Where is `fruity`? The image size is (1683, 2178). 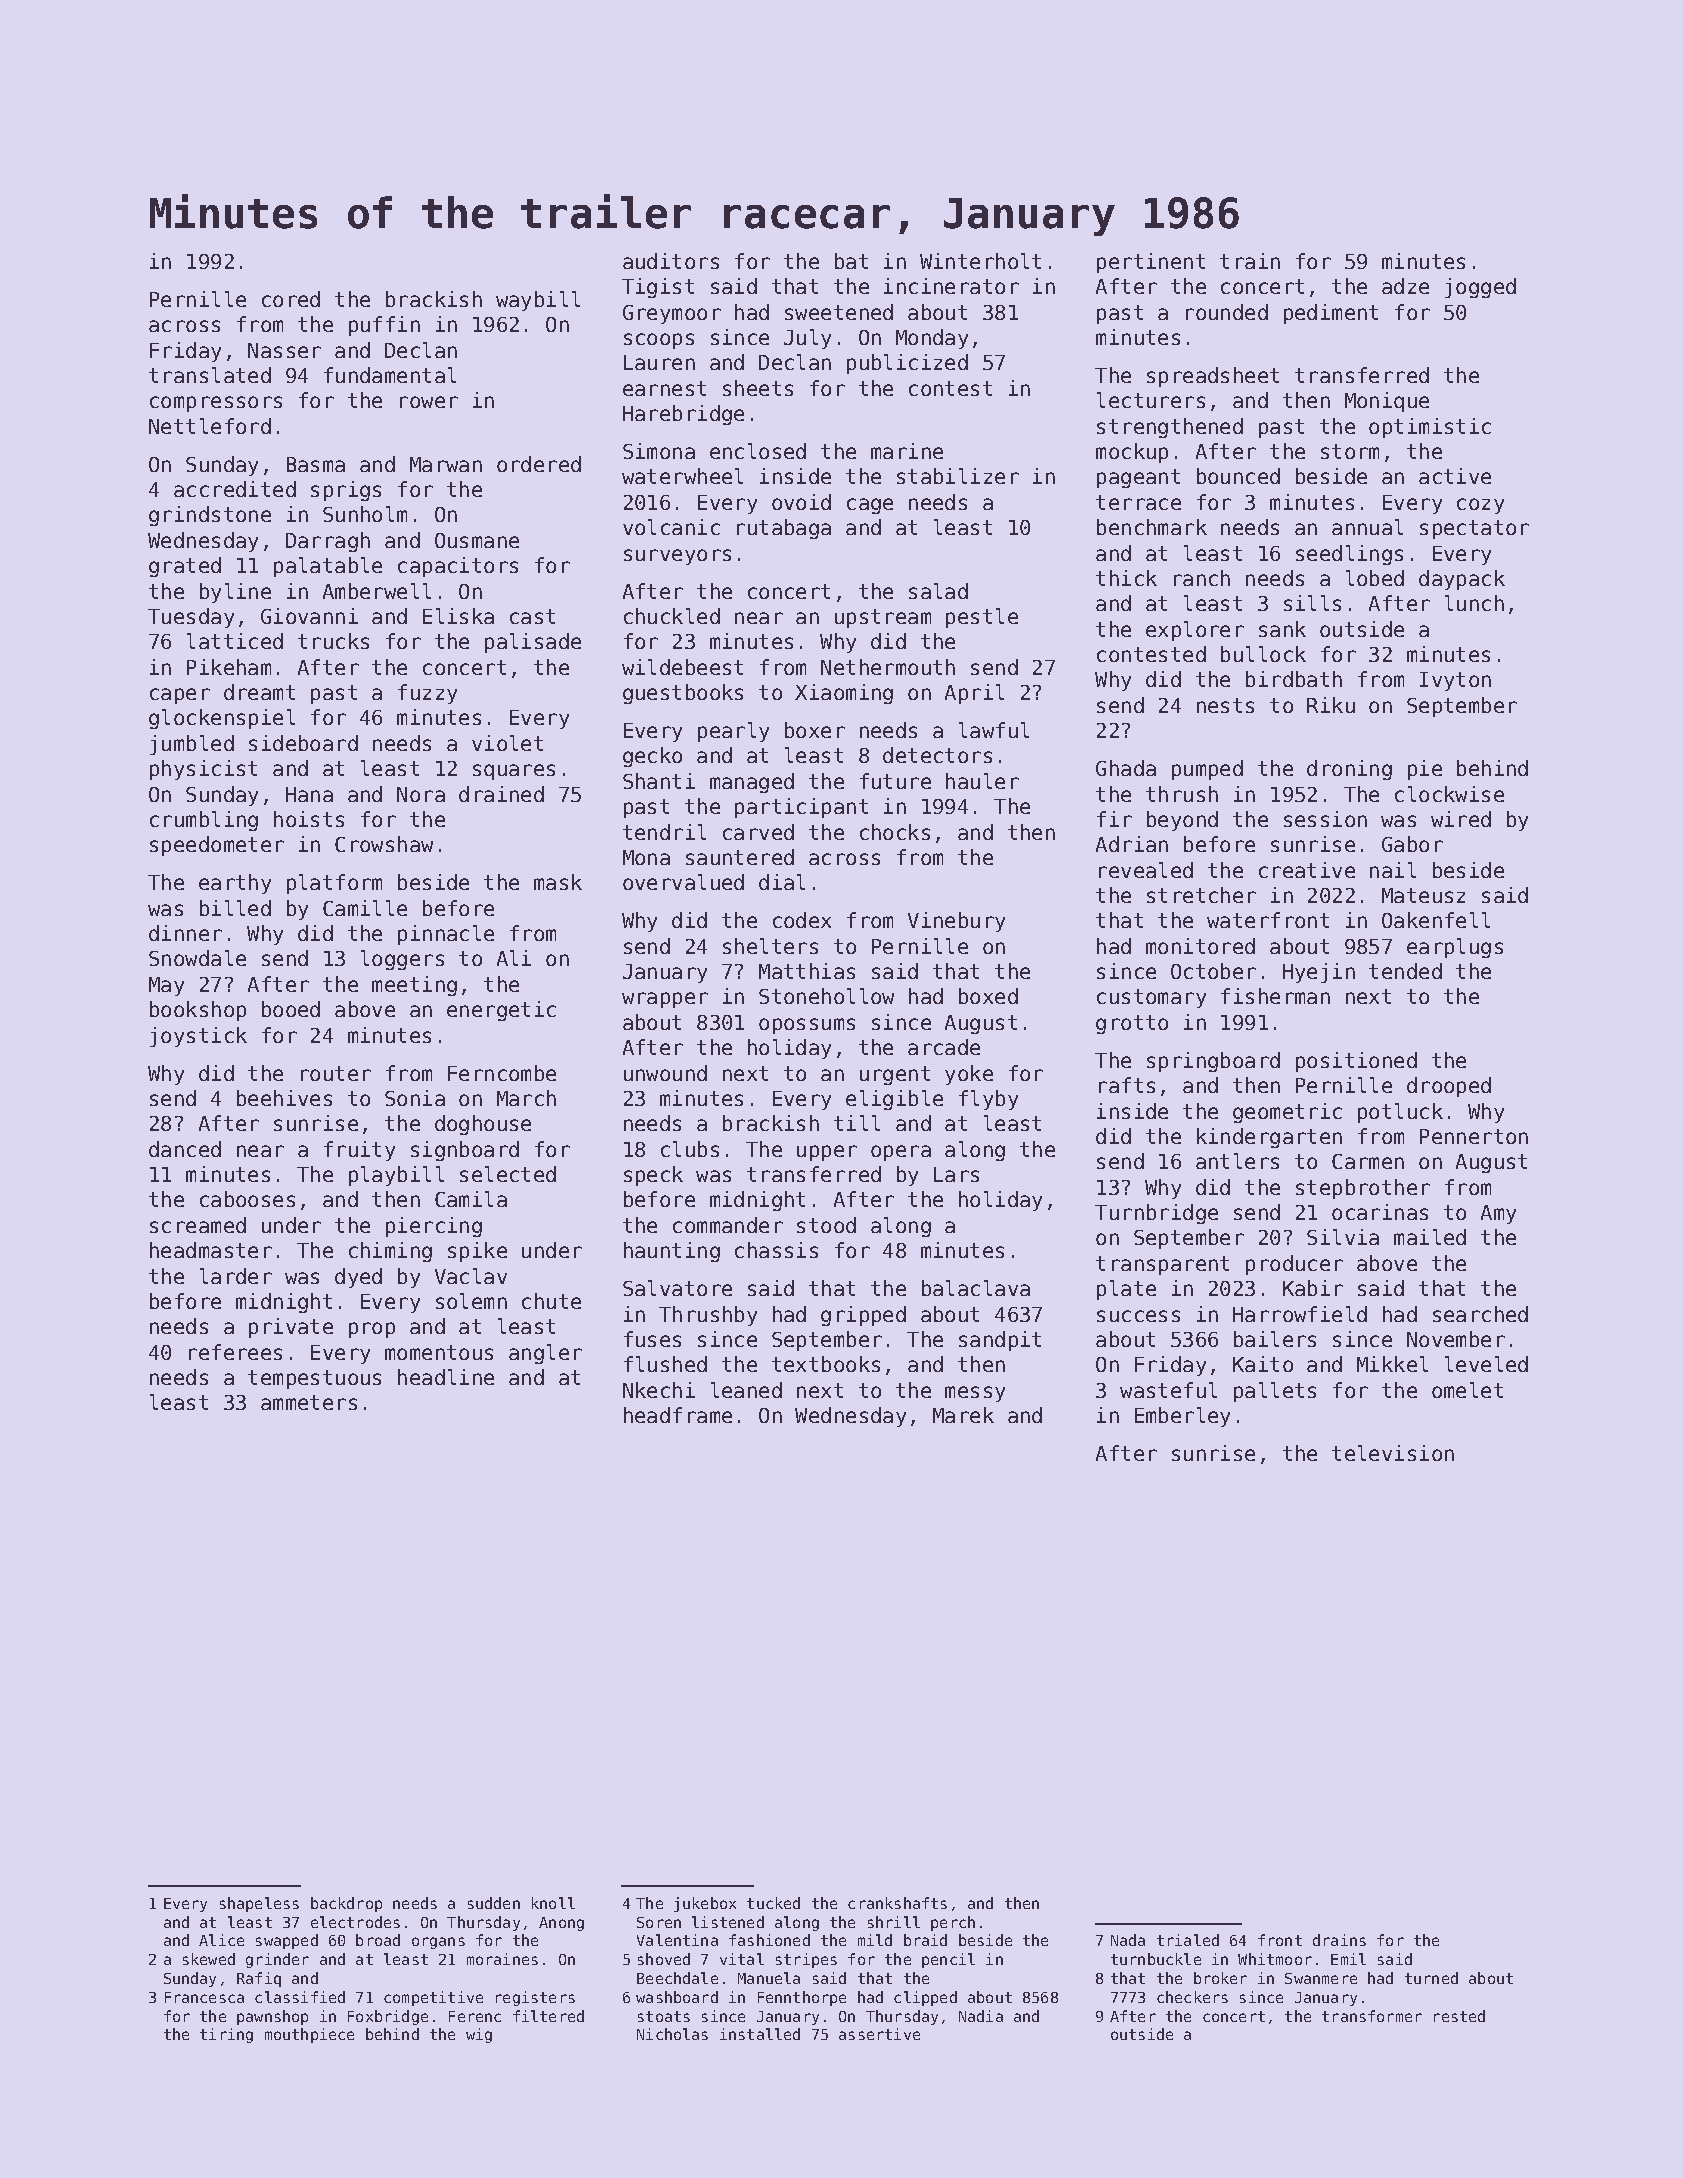 fruity is located at coordinates (359, 1151).
